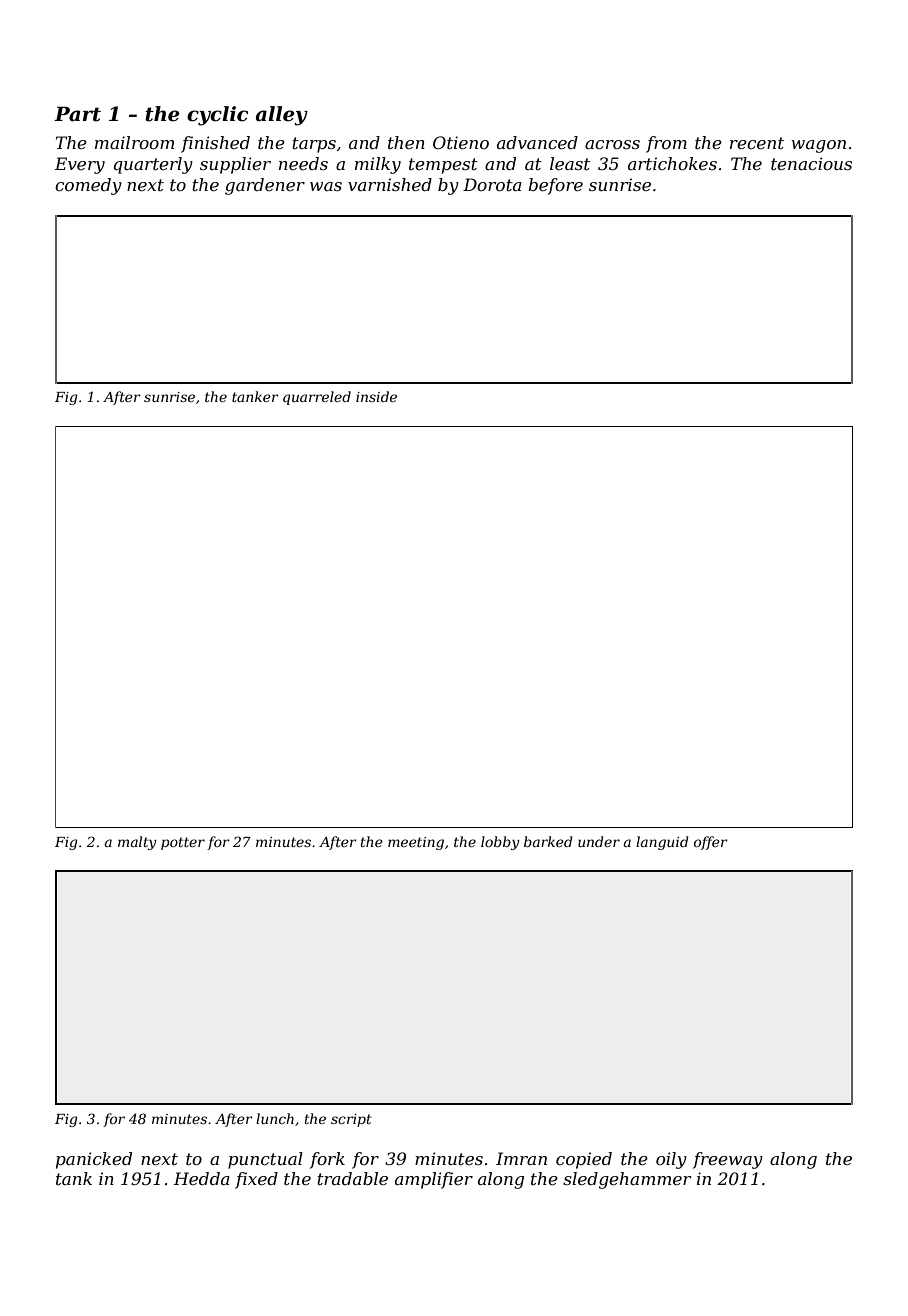 The height and width of the document is (1316, 908). I want to click on panicked, so click(94, 1160).
